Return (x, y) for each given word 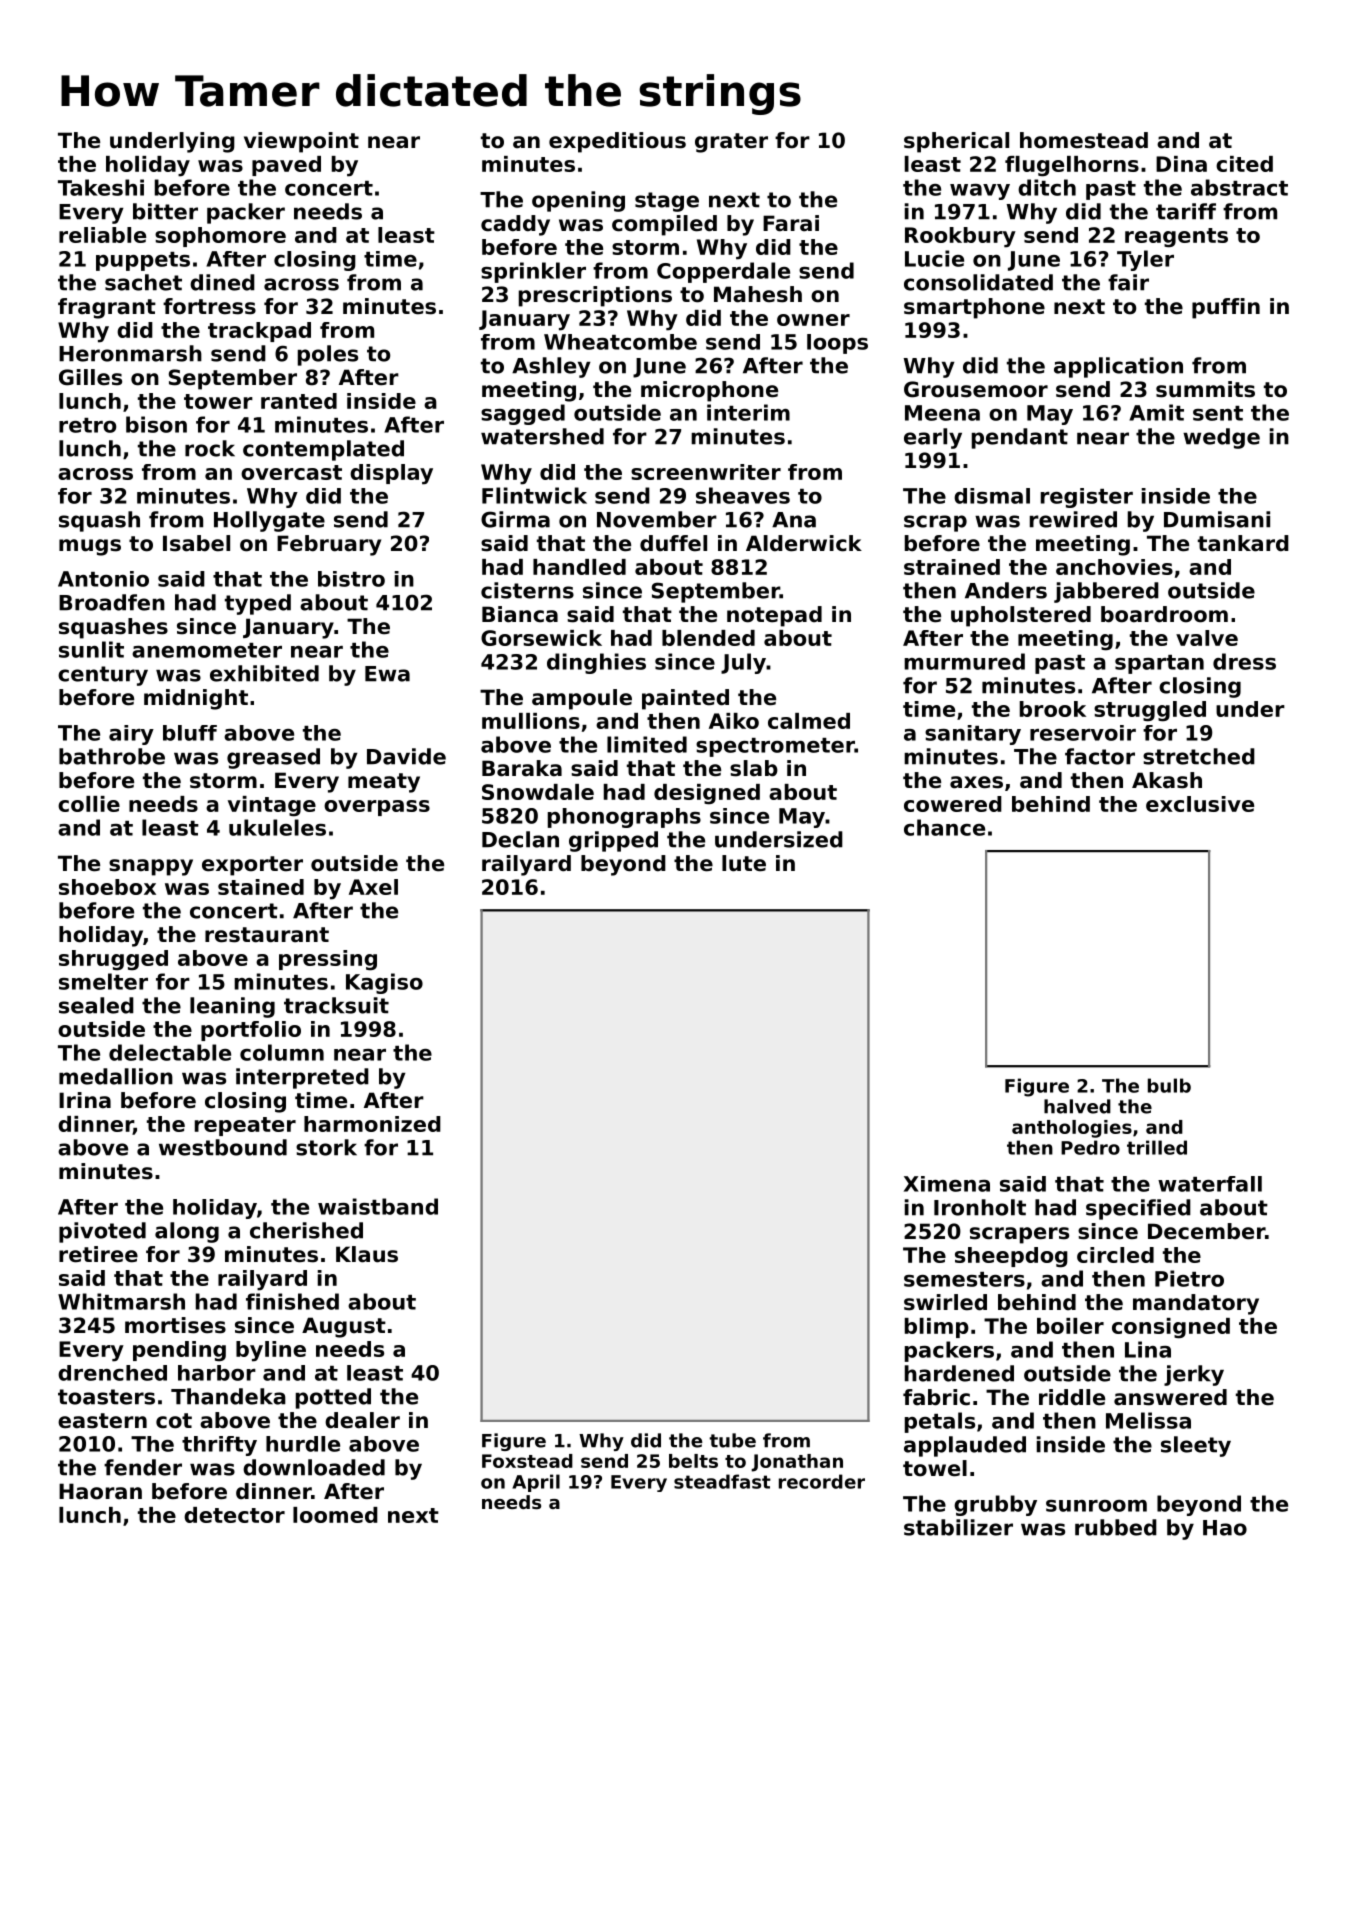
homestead (1084, 140)
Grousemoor (976, 389)
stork (326, 1147)
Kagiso (384, 983)
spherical (956, 142)
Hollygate (269, 521)
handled (579, 567)
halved (1077, 1106)
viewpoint (301, 142)
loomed (335, 1515)
